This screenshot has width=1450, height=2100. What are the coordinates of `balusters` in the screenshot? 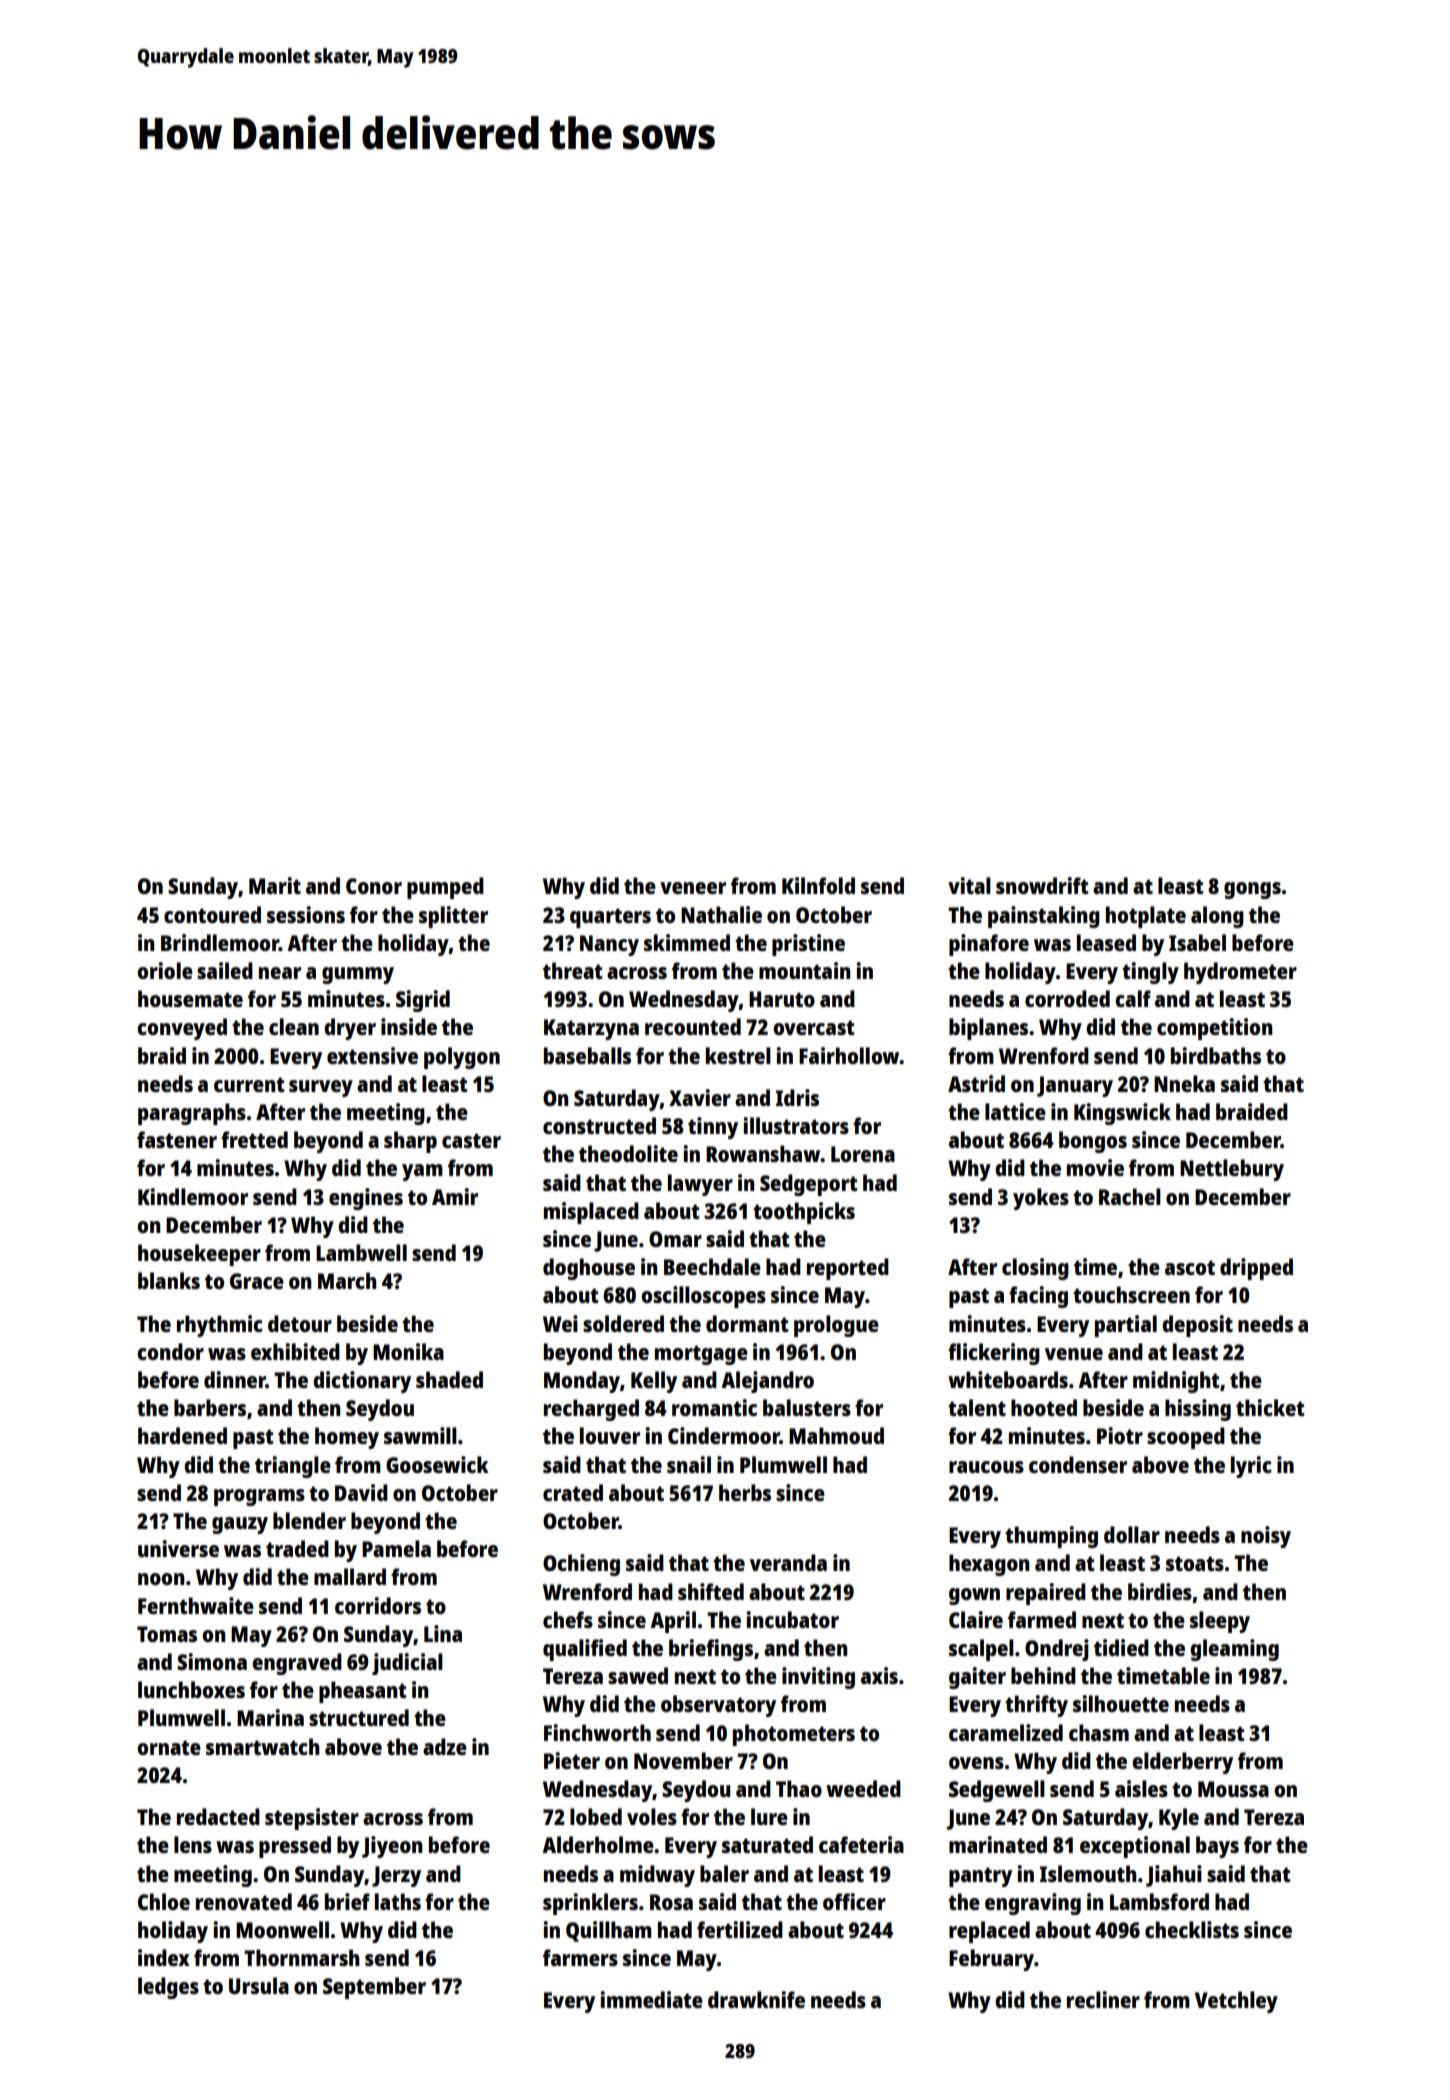 It's located at (807, 1407).
